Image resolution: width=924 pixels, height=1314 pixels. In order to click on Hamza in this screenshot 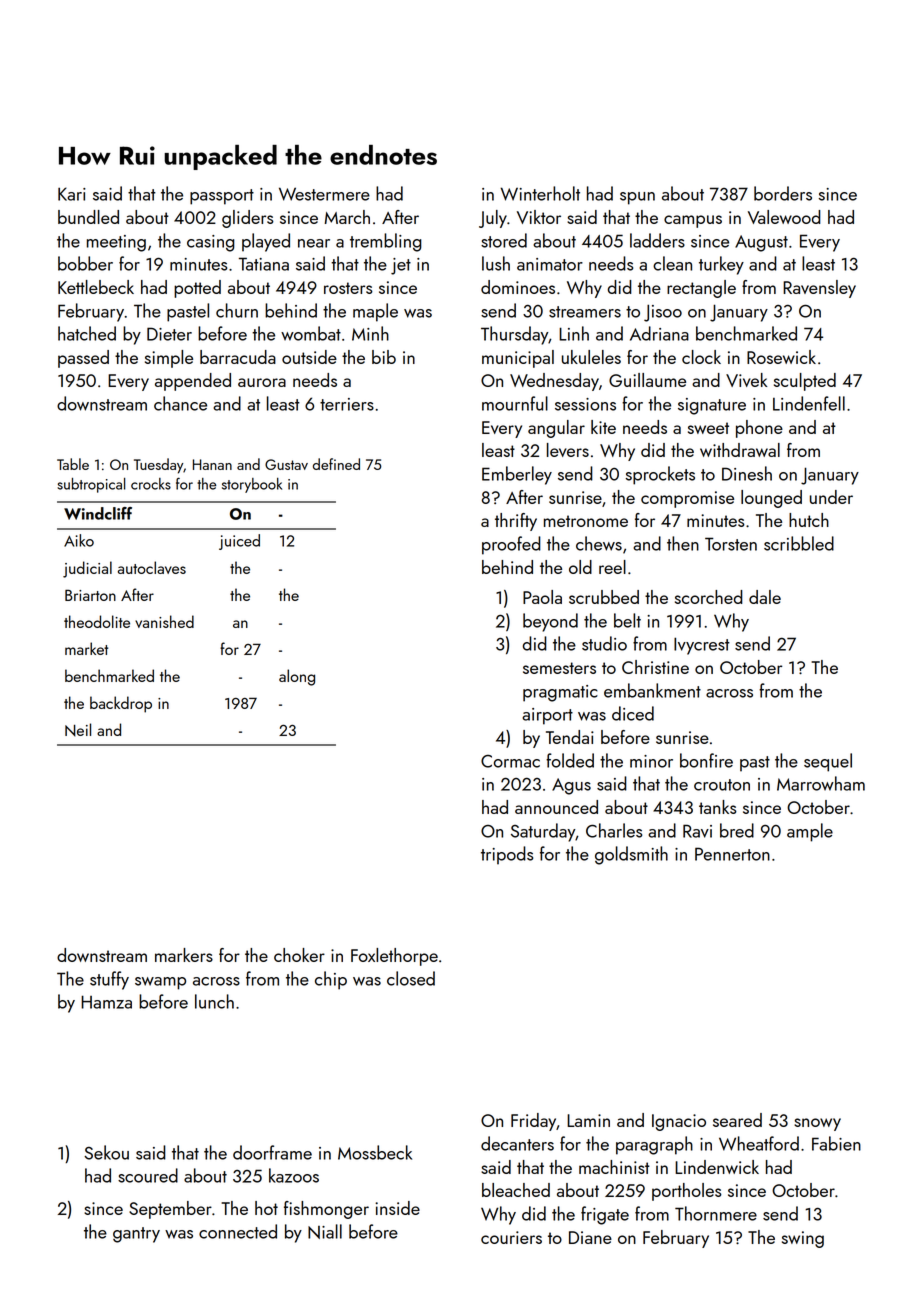, I will do `click(106, 1002)`.
